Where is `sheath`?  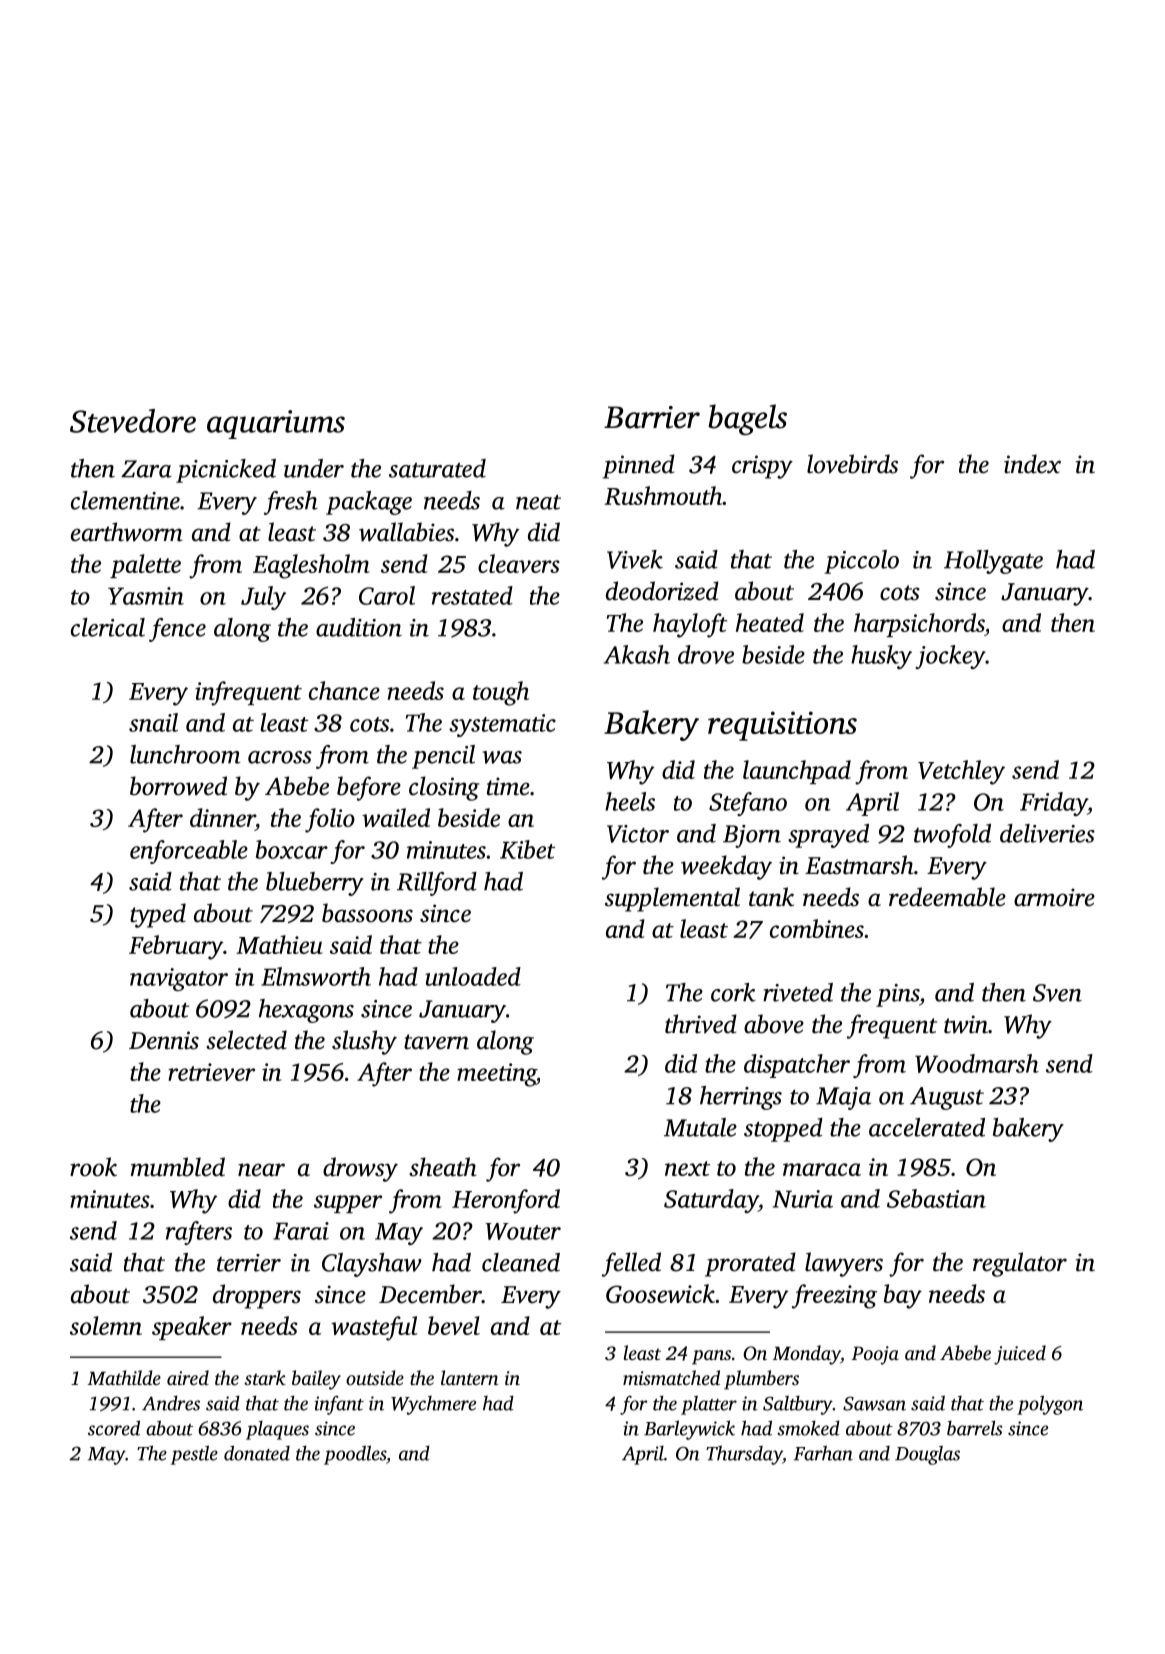 sheath is located at coordinates (443, 1167).
